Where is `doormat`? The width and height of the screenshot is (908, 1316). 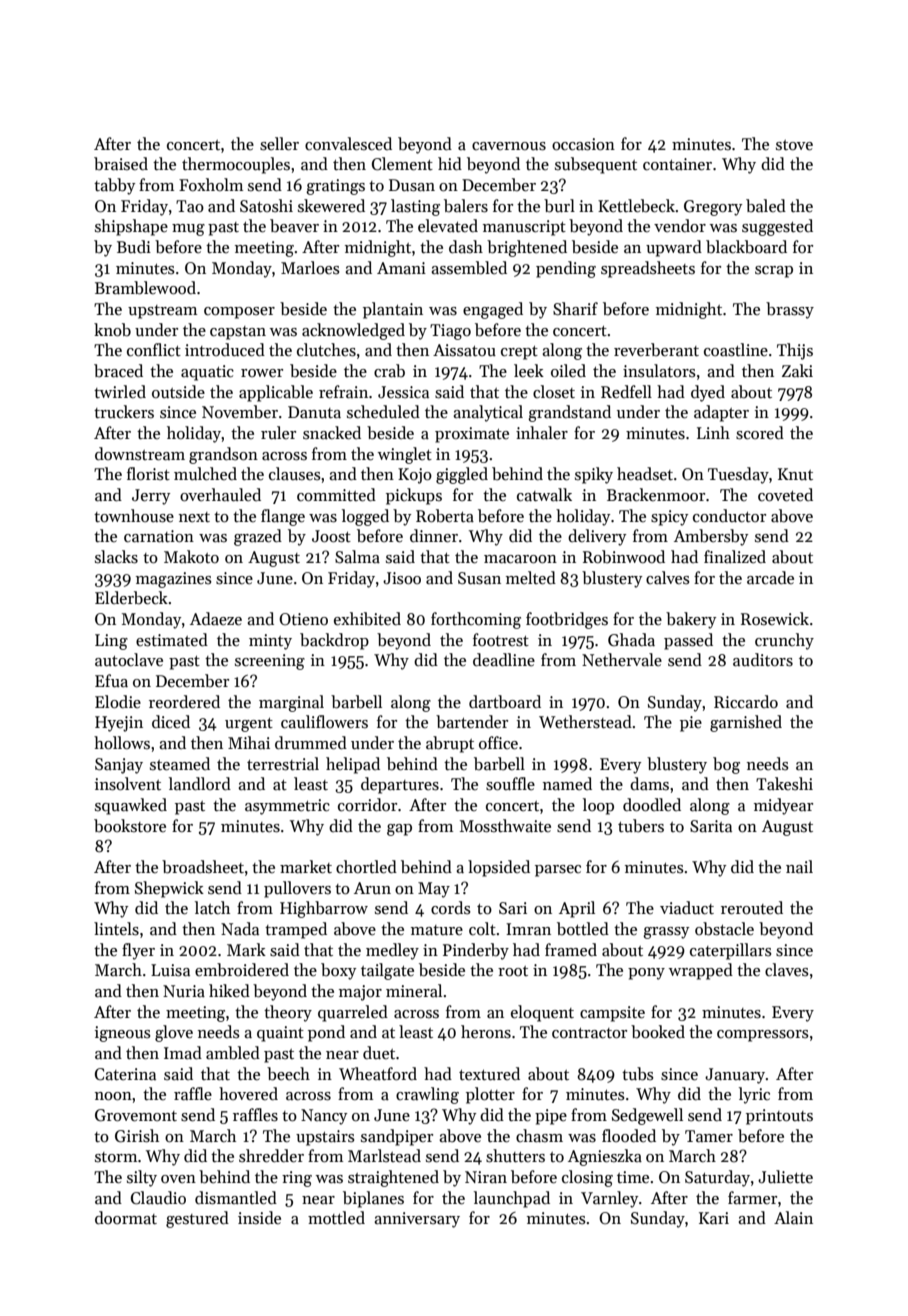
doormat is located at coordinates (126, 1218).
